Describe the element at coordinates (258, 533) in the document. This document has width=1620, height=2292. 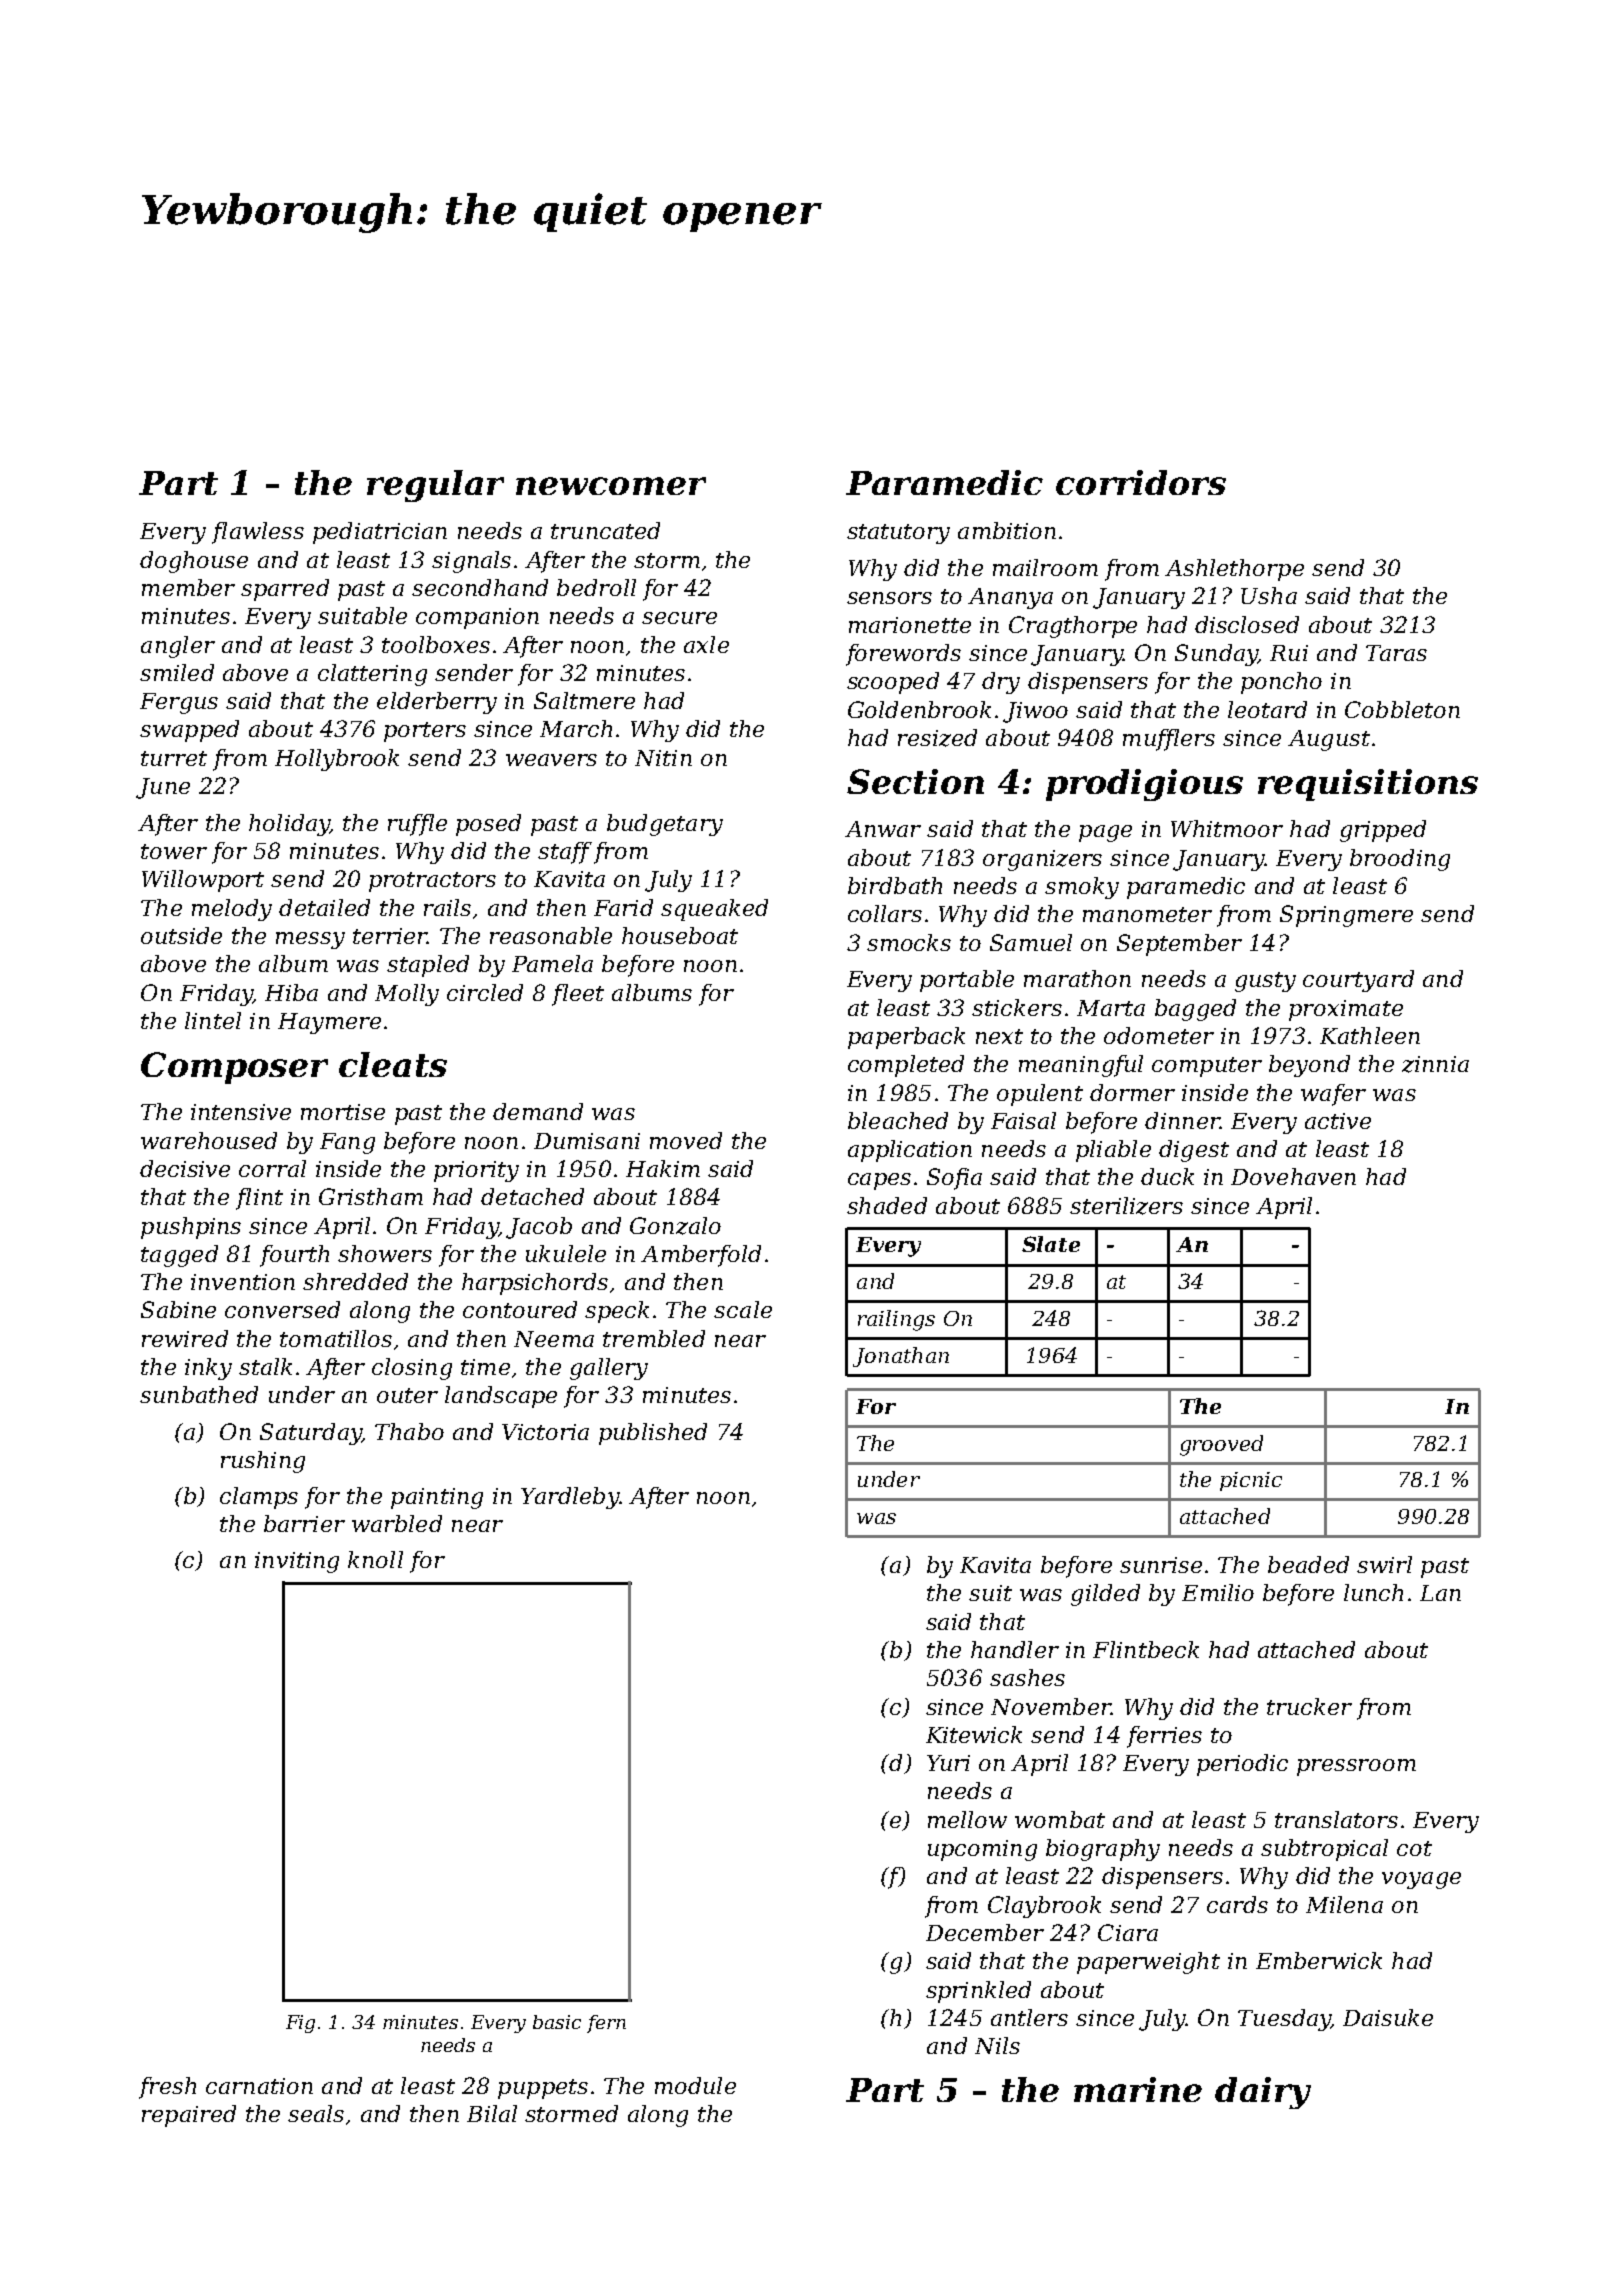
I see `flawless` at that location.
